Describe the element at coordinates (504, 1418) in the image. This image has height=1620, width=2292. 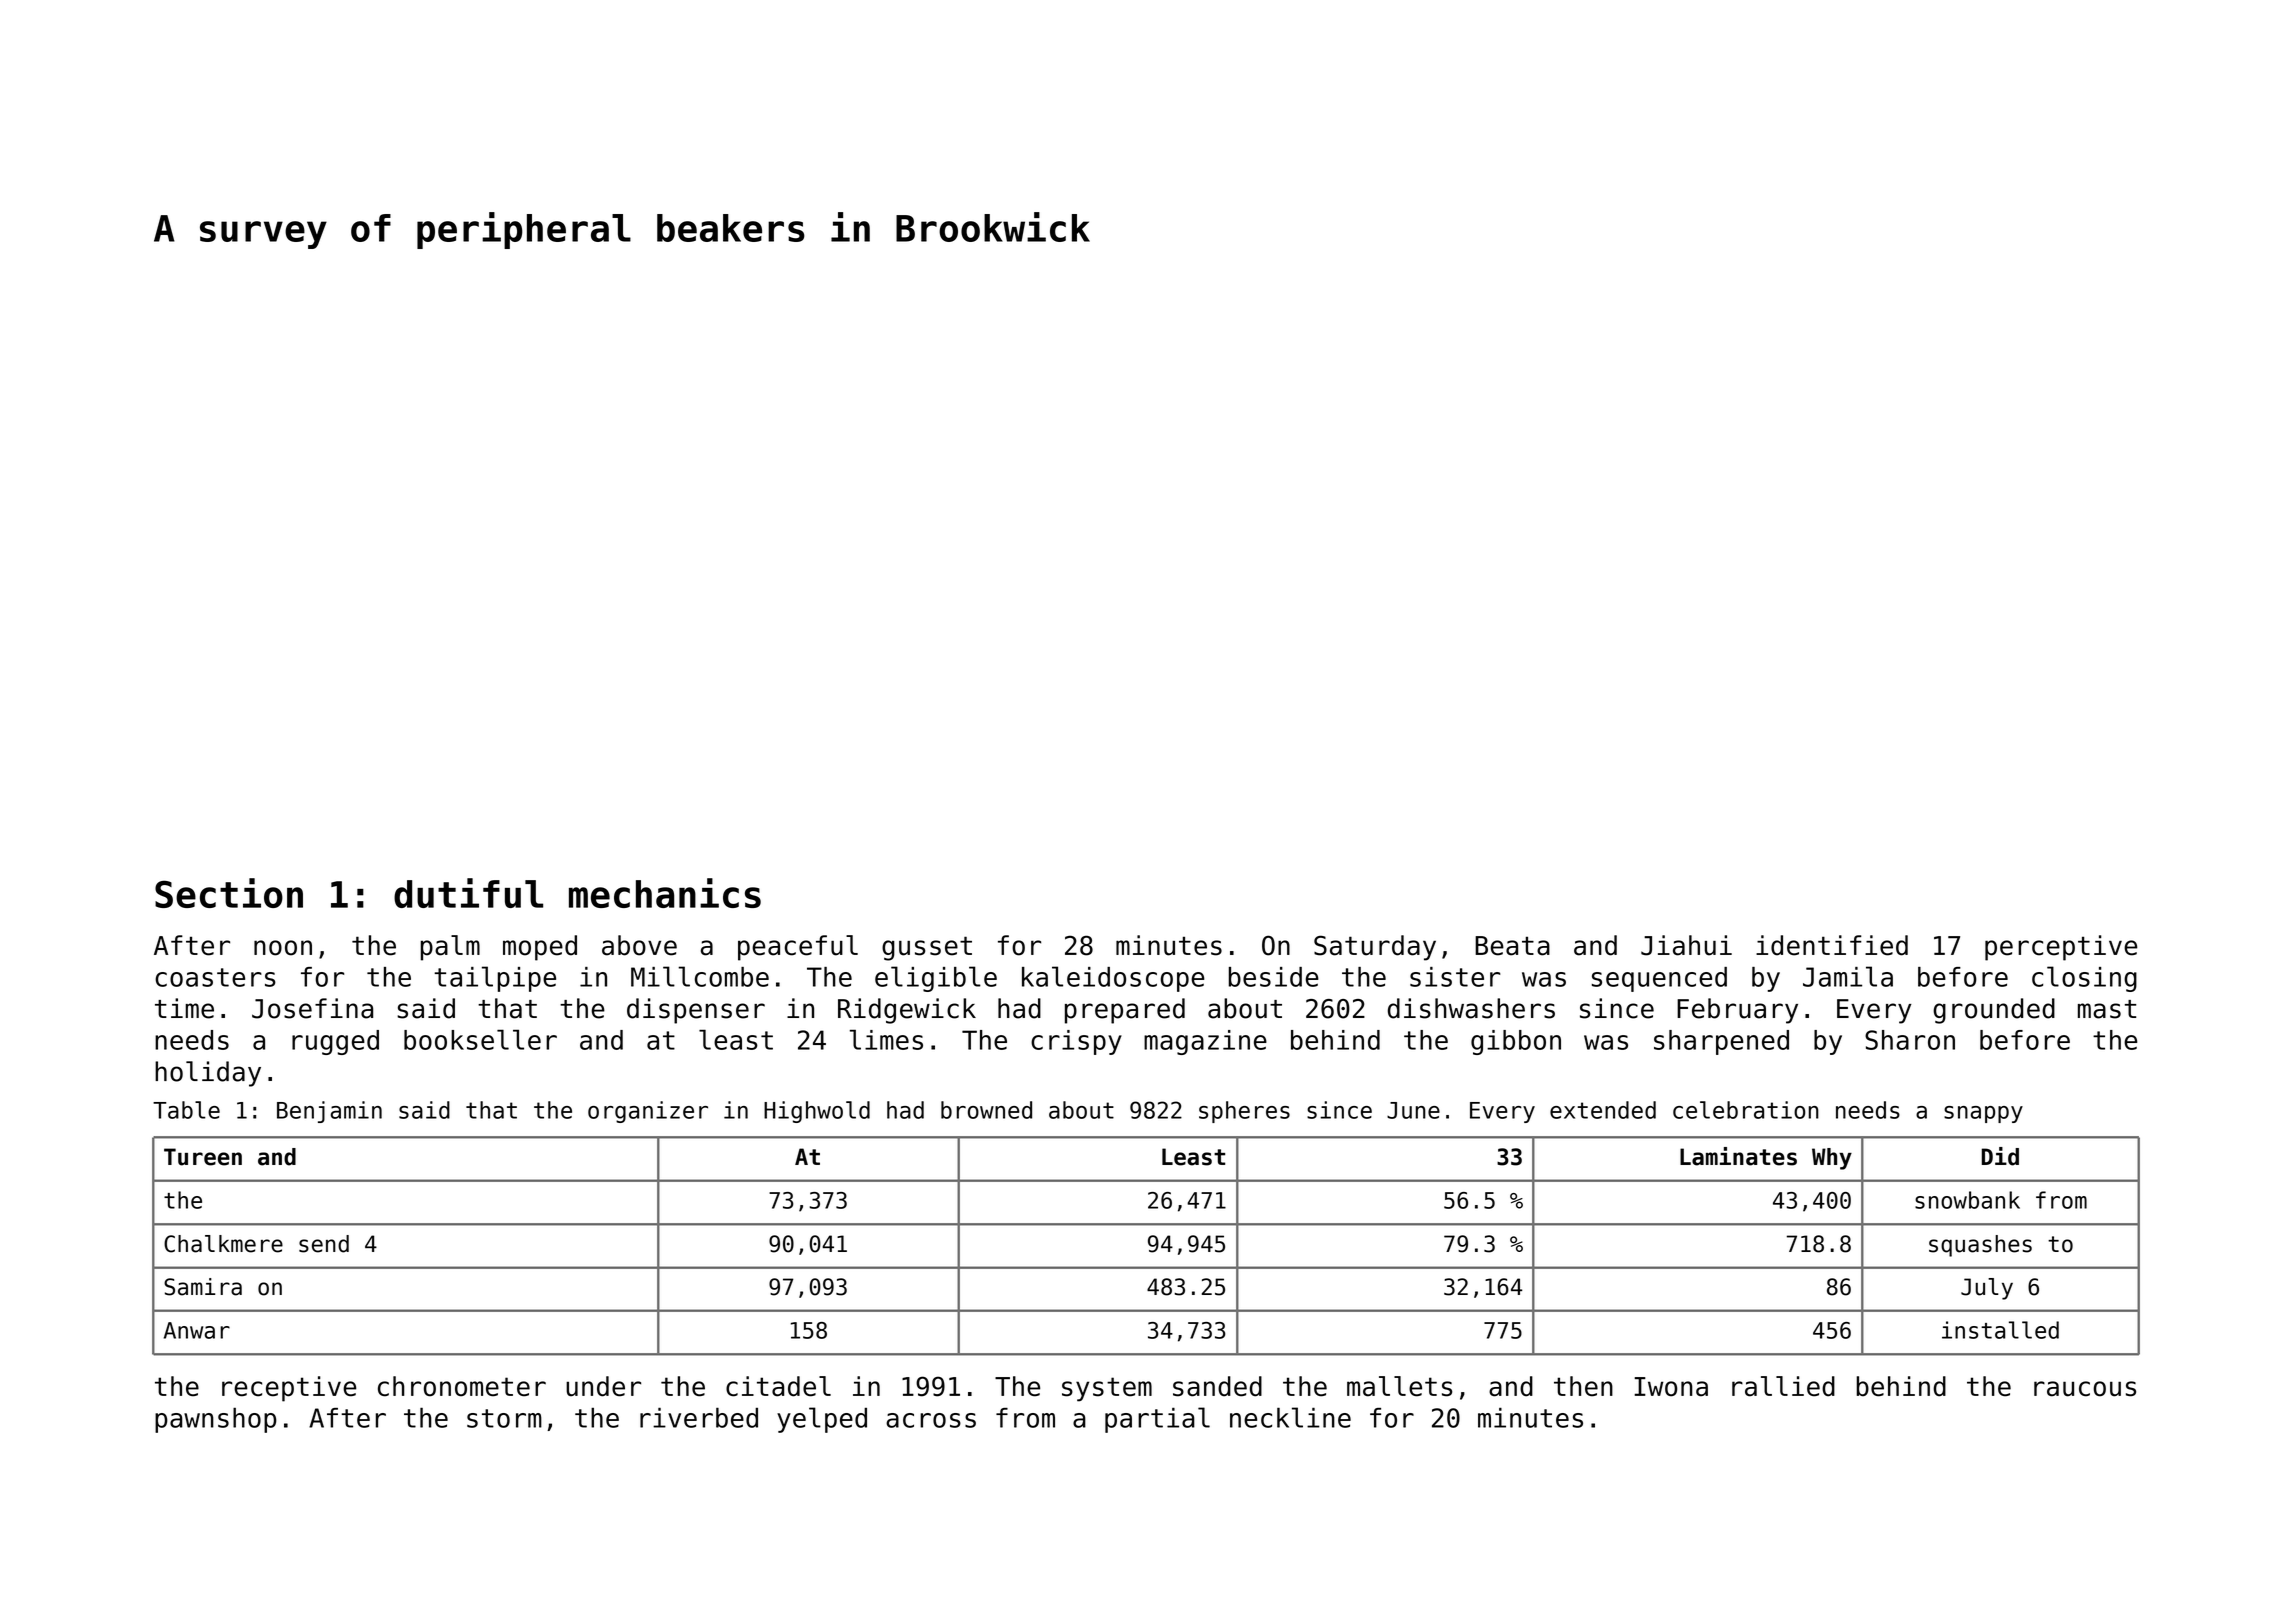
I see `storm` at that location.
